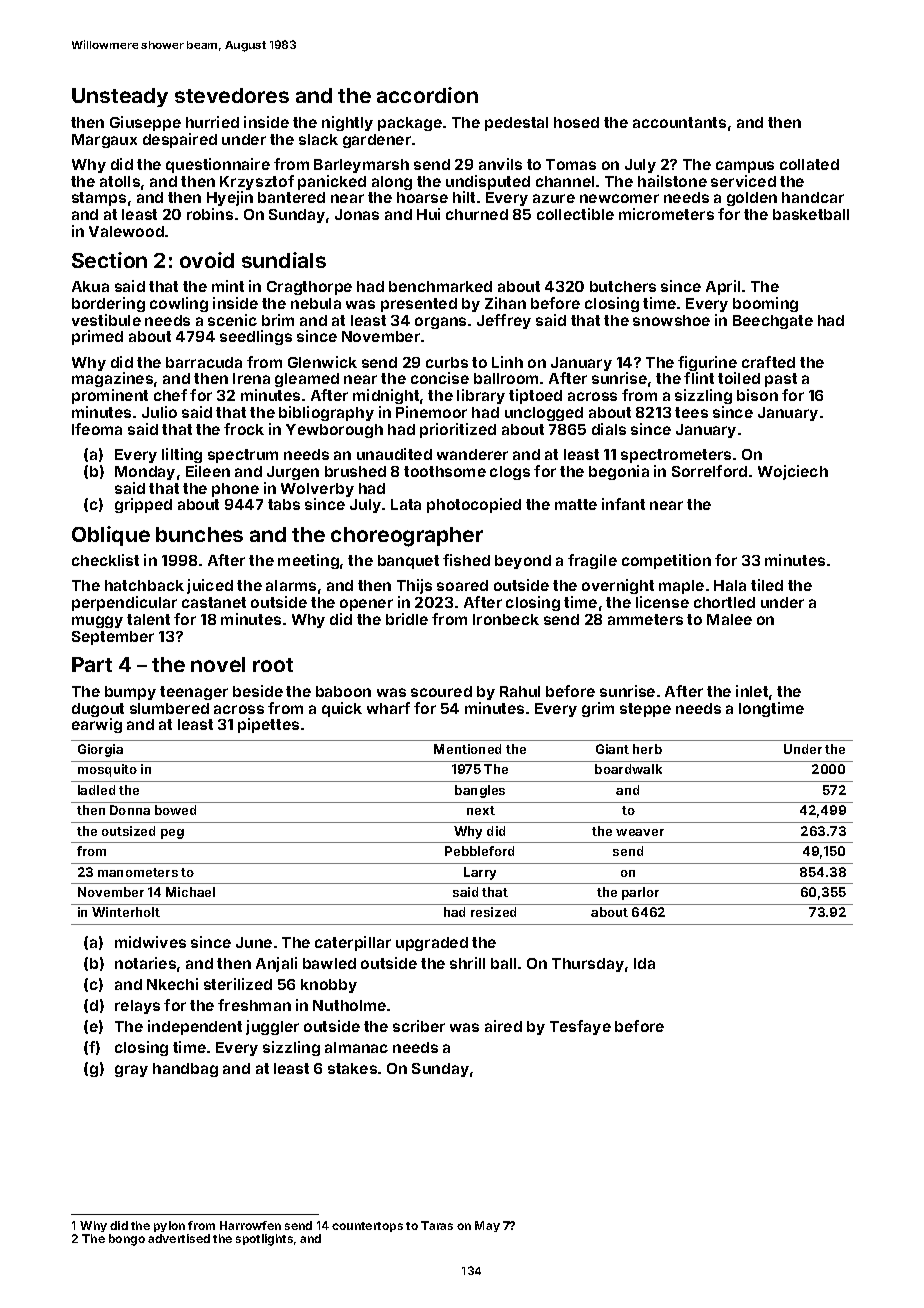  What do you see at coordinates (679, 122) in the image?
I see `accountants` at bounding box center [679, 122].
